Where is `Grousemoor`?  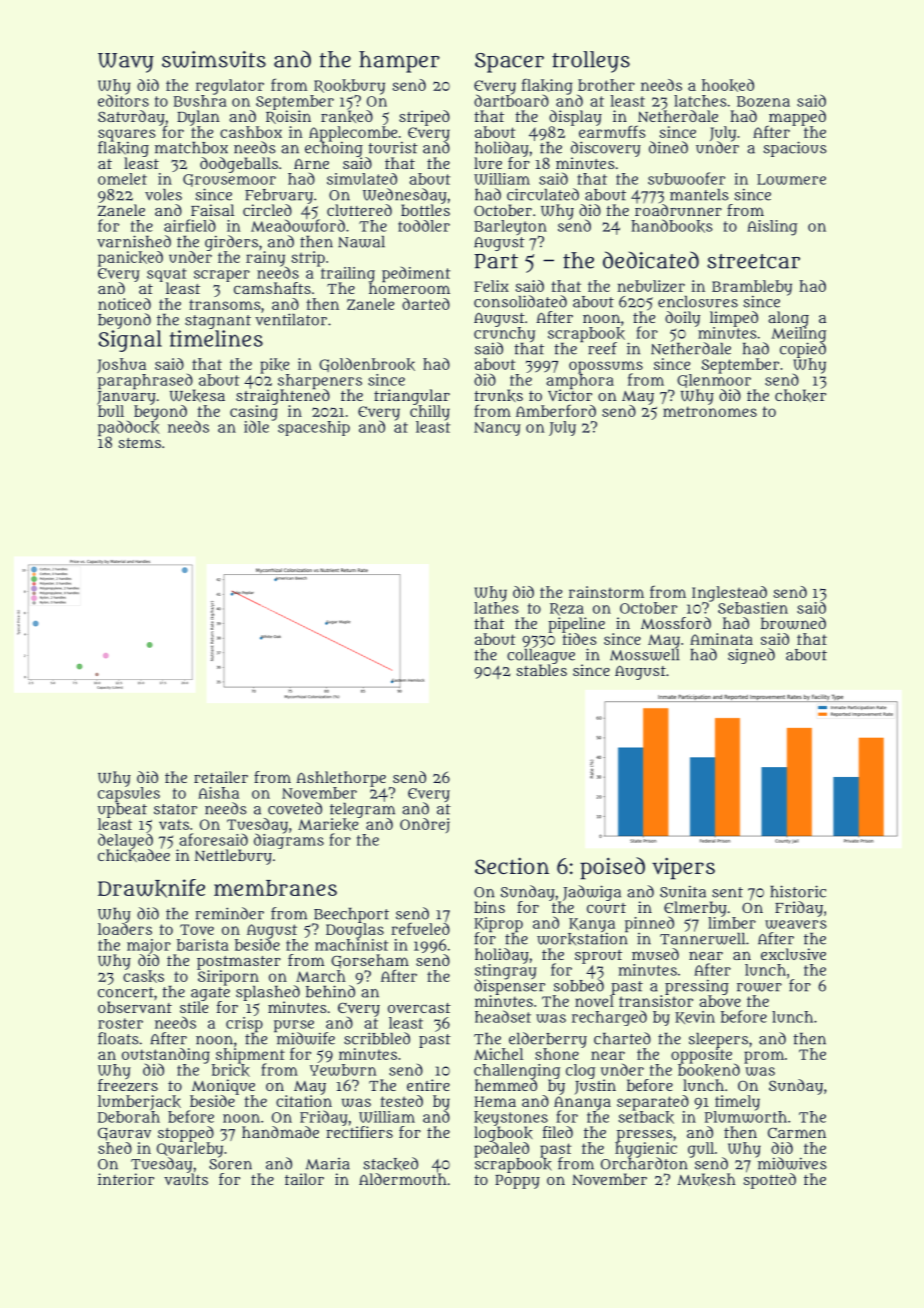
Grousemoor is located at coordinates (229, 180).
